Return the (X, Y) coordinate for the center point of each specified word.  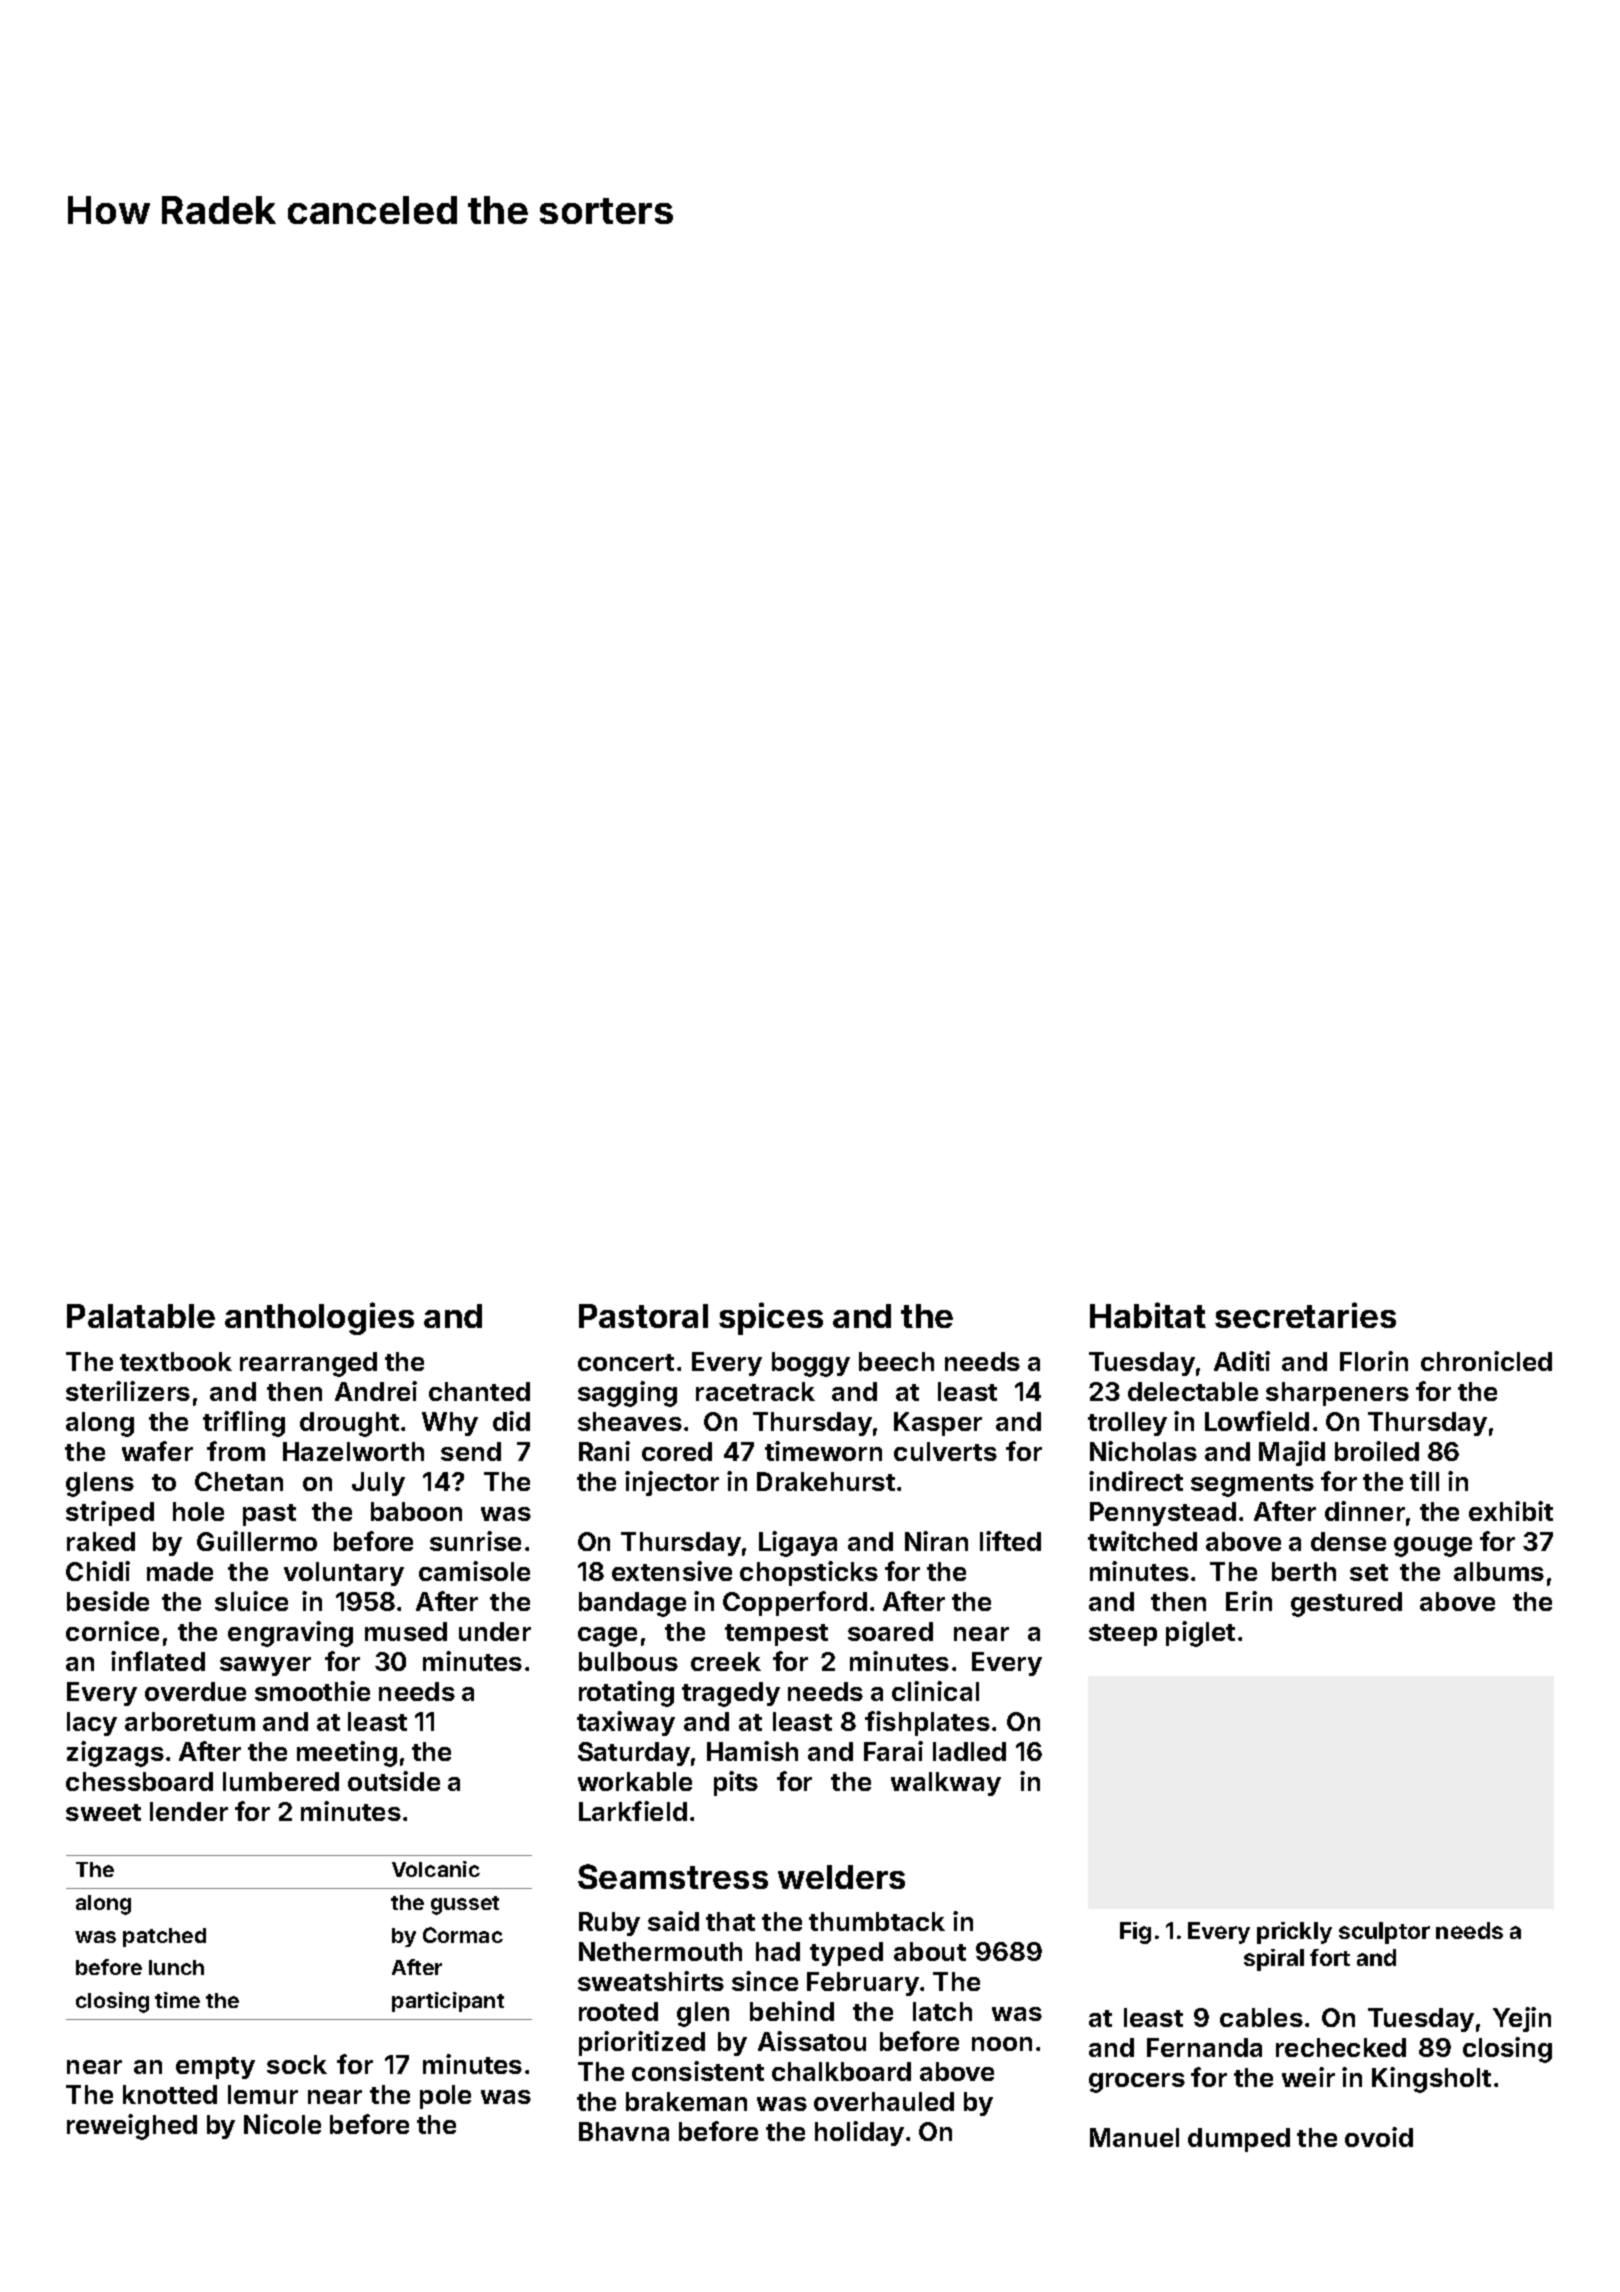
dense (1348, 1541)
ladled (969, 1751)
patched (164, 1937)
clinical (935, 1691)
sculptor (1384, 1933)
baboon (416, 1511)
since (765, 1981)
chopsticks (809, 1573)
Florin (1374, 1361)
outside (394, 1781)
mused (406, 1631)
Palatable (141, 1316)
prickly (1294, 1933)
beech (896, 1361)
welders (841, 1877)
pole (445, 2097)
